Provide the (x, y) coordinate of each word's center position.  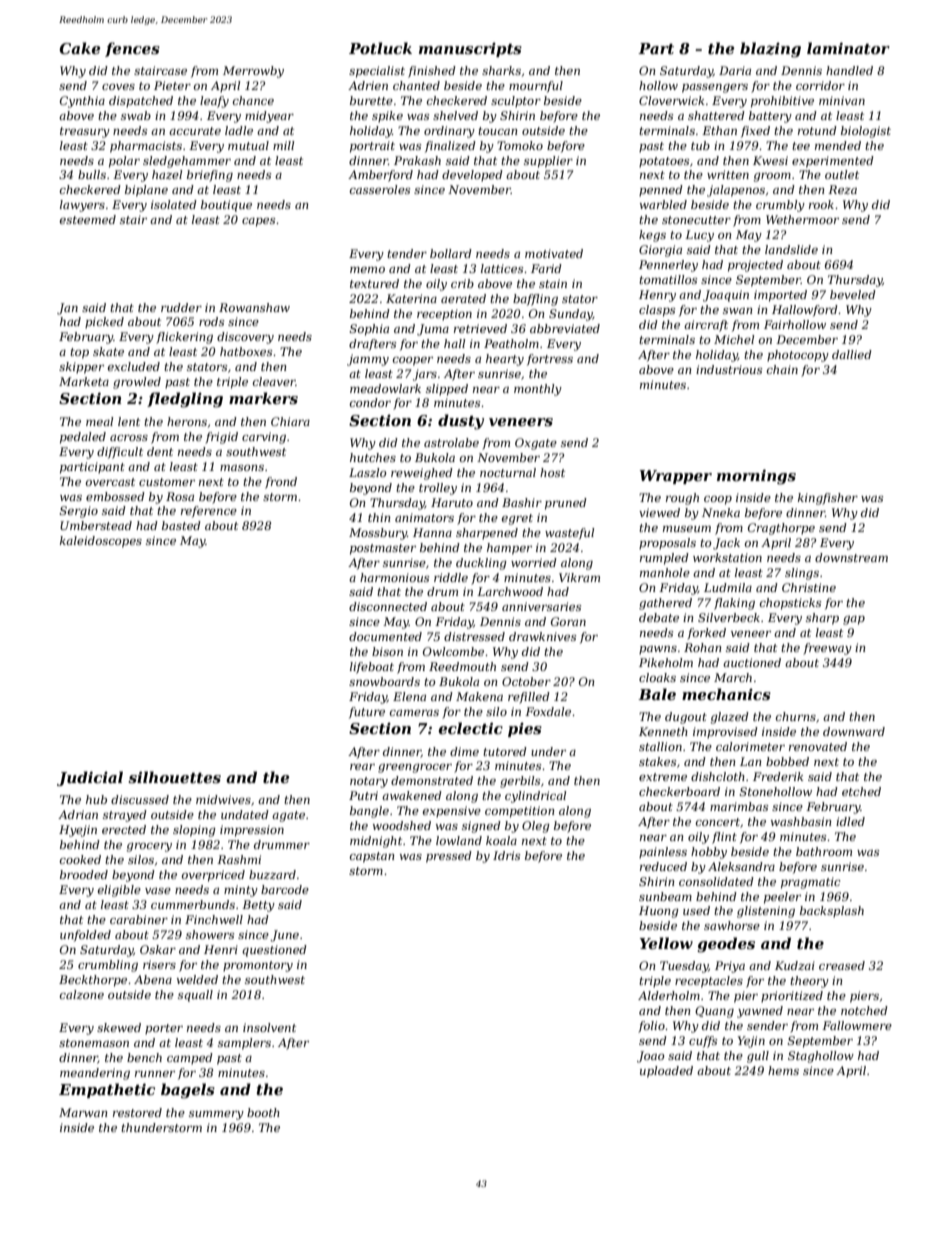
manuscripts (470, 49)
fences (132, 49)
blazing (770, 50)
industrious (729, 369)
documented (385, 636)
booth (263, 1112)
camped (190, 1059)
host (552, 472)
